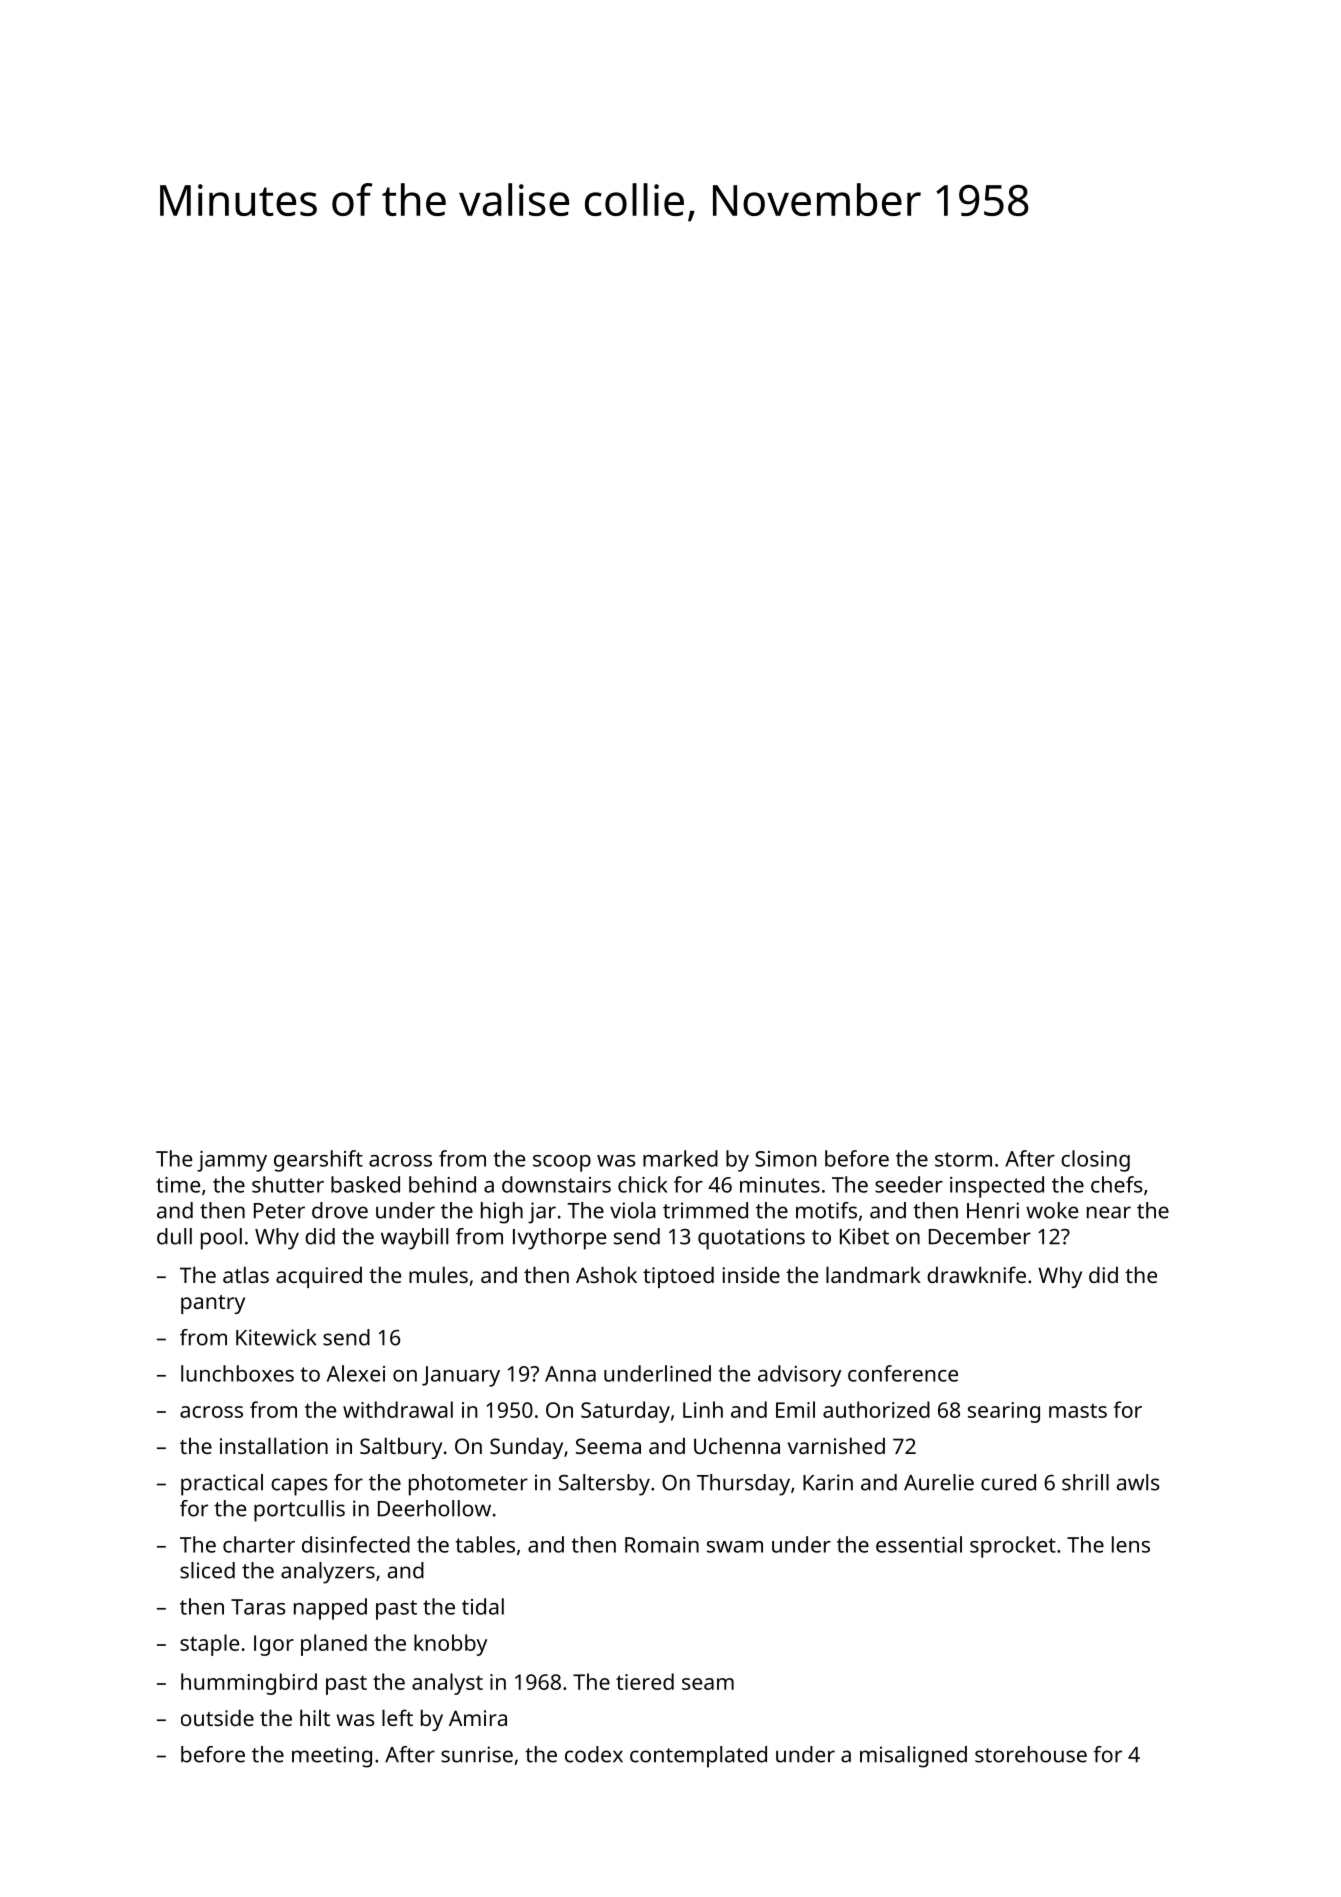  What do you see at coordinates (1004, 1412) in the page?
I see `searing` at bounding box center [1004, 1412].
